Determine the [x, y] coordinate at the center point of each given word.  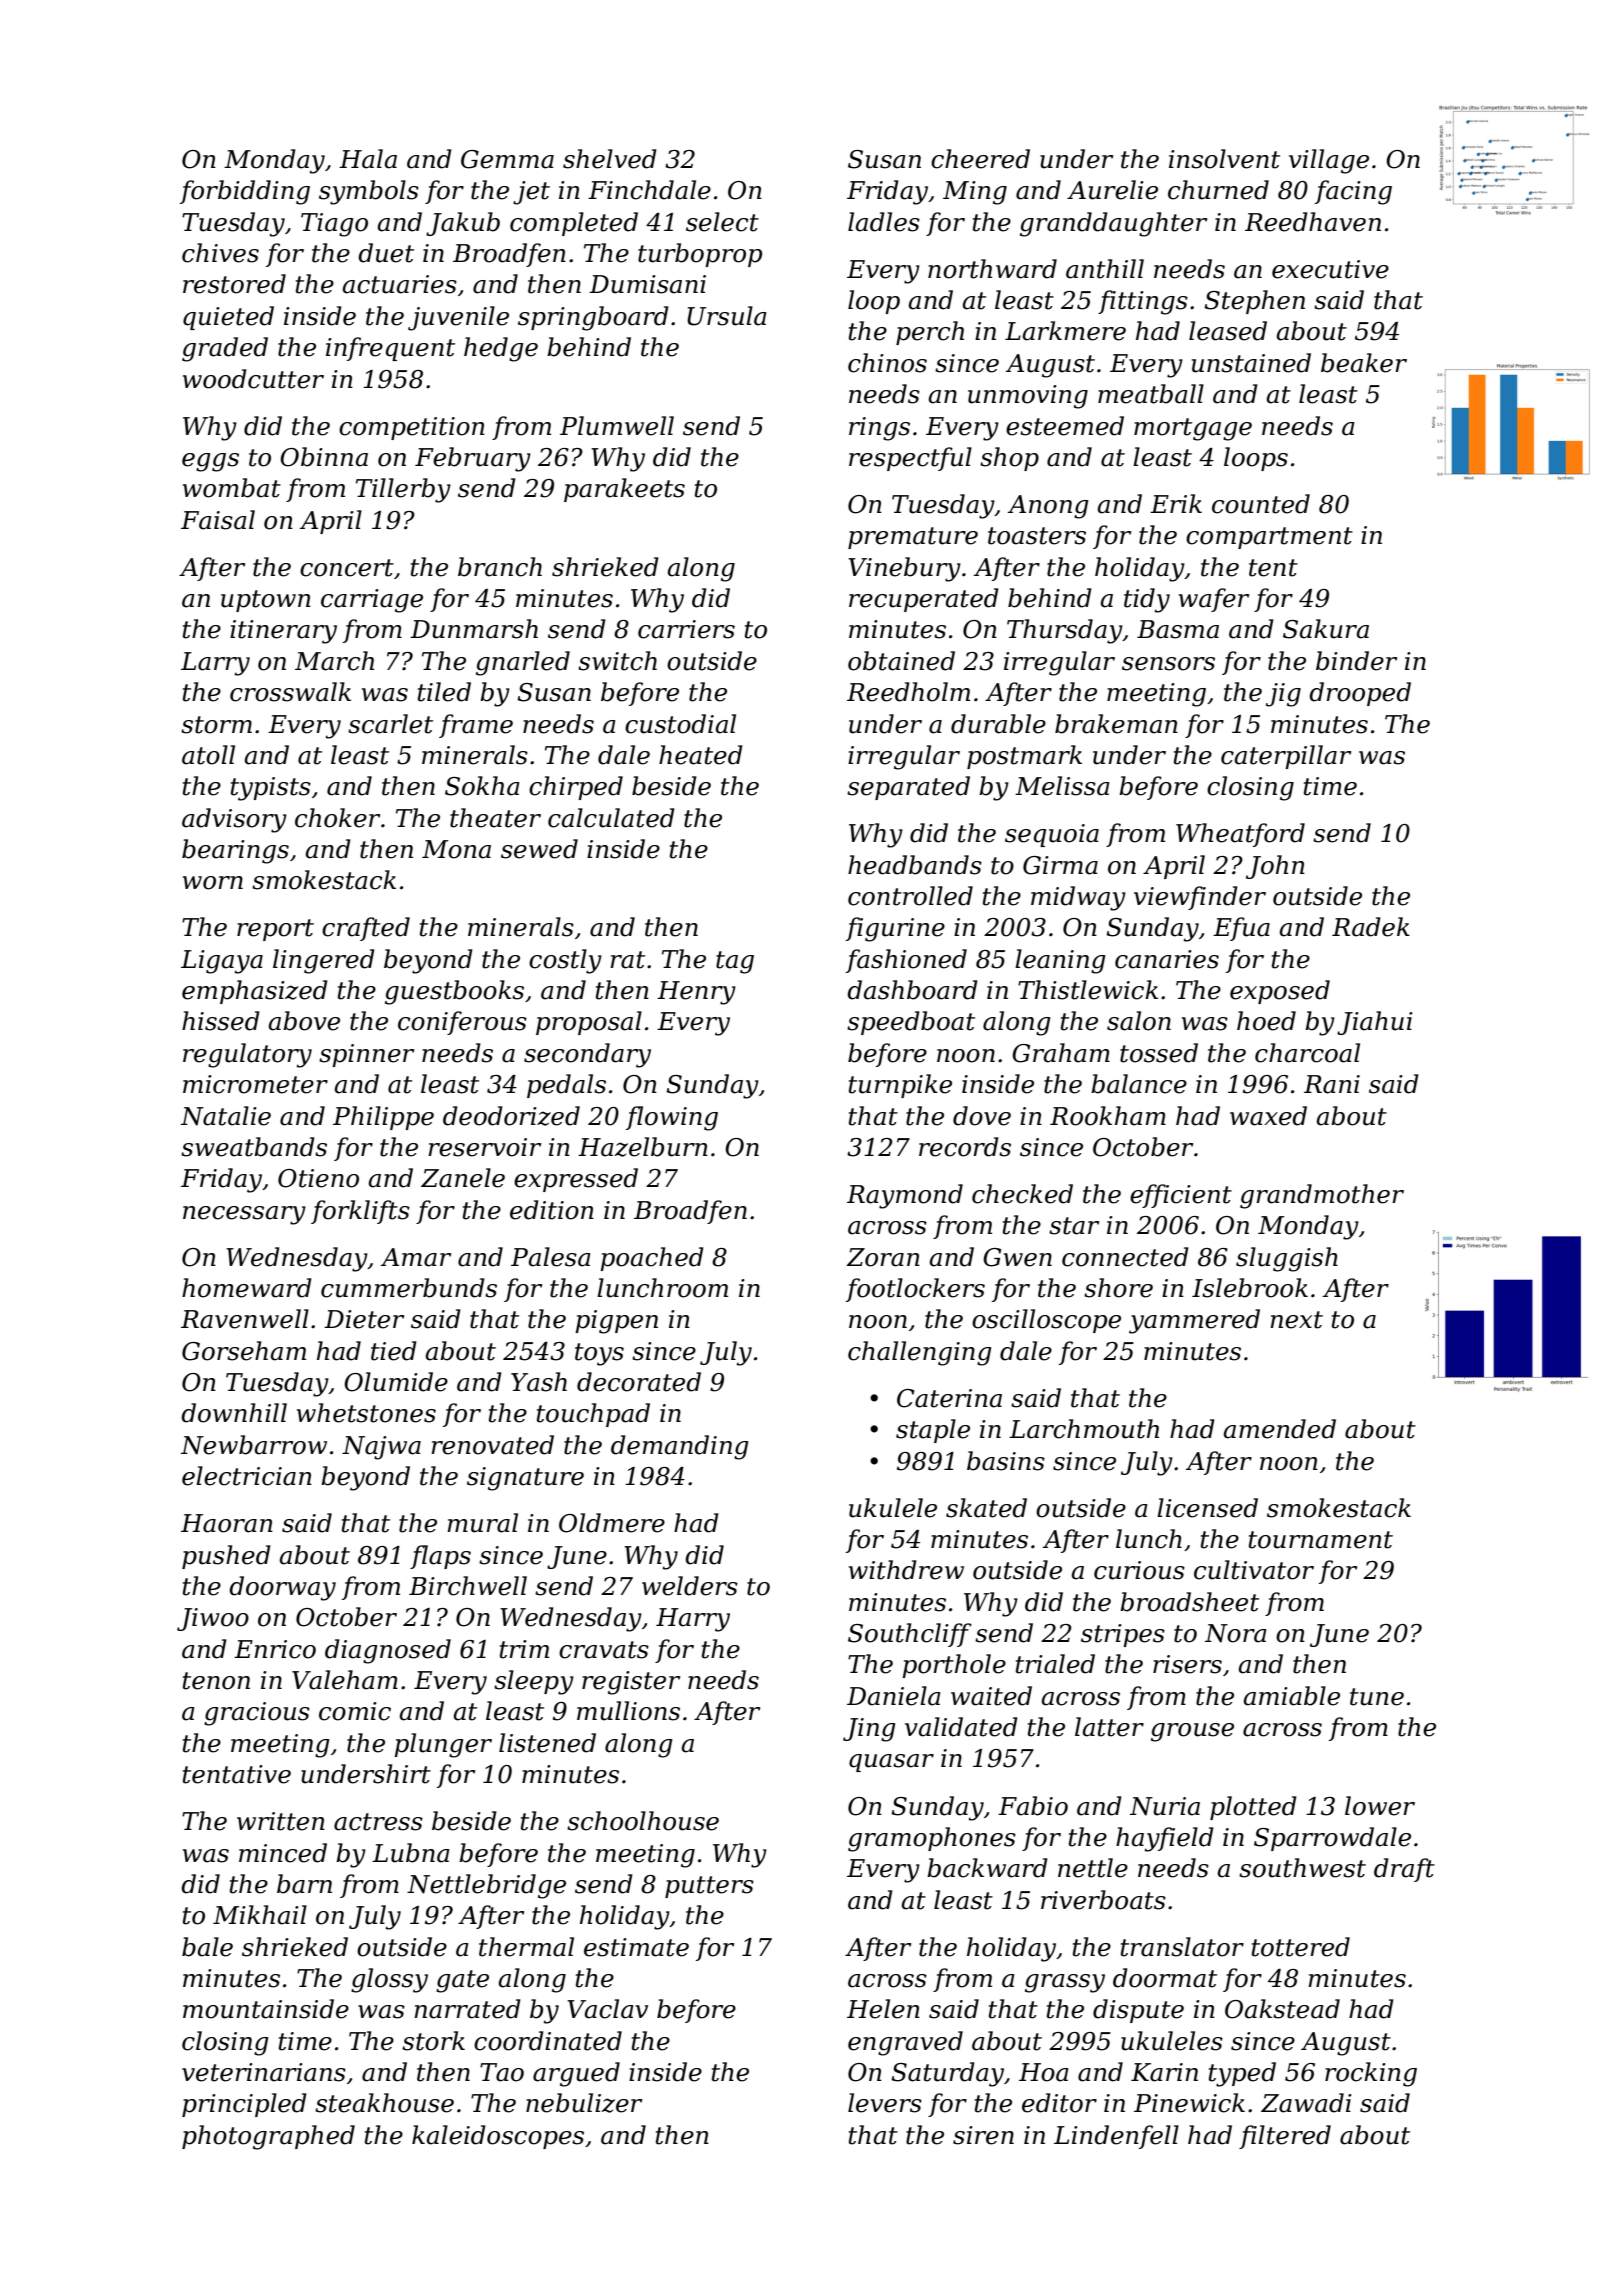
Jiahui [1375, 1023]
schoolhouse [643, 1821]
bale [207, 1947]
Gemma [507, 159]
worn [213, 883]
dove [982, 1116]
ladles [884, 222]
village [1329, 161]
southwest [1302, 1868]
